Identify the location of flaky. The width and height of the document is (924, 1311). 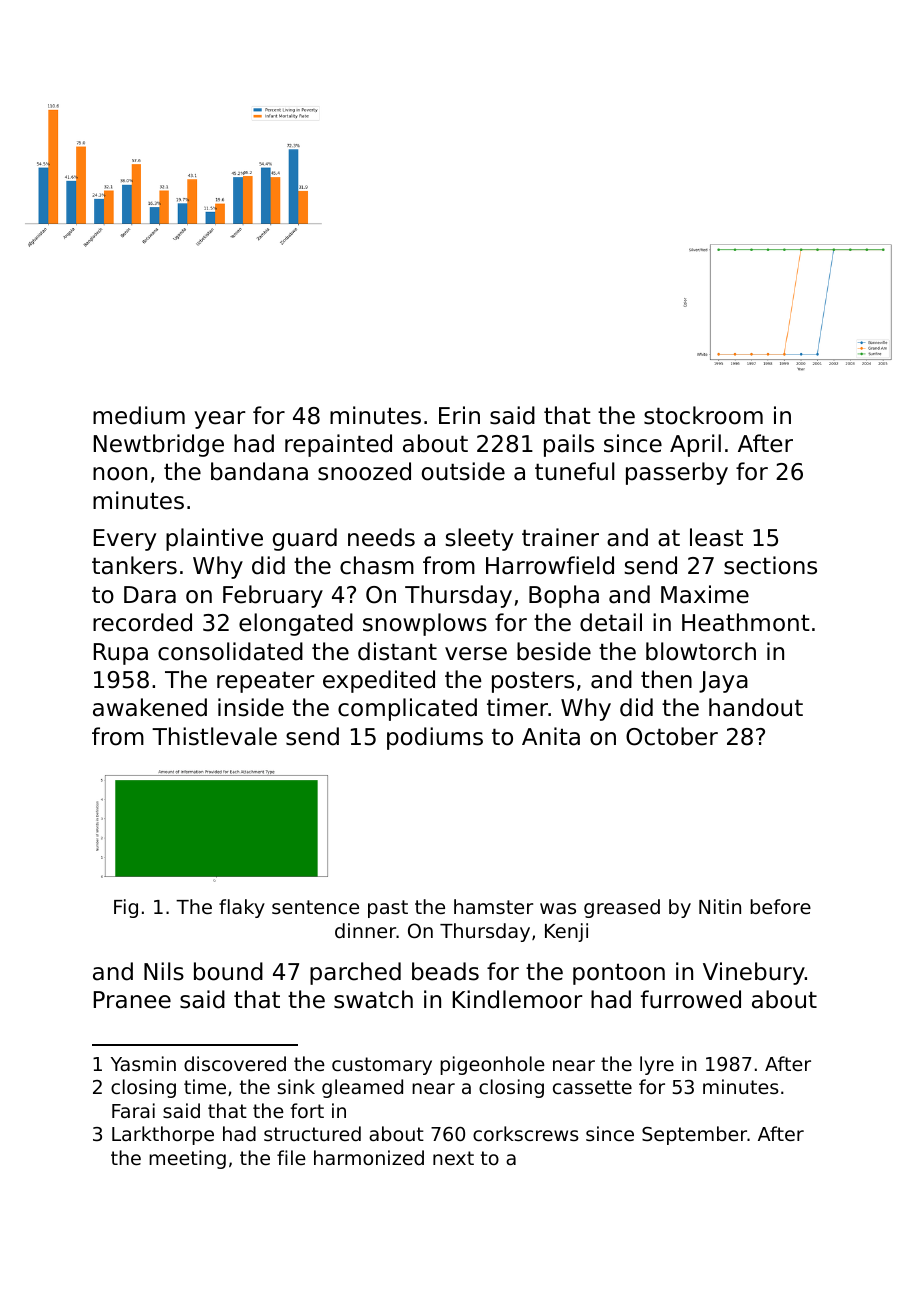
(242, 908).
